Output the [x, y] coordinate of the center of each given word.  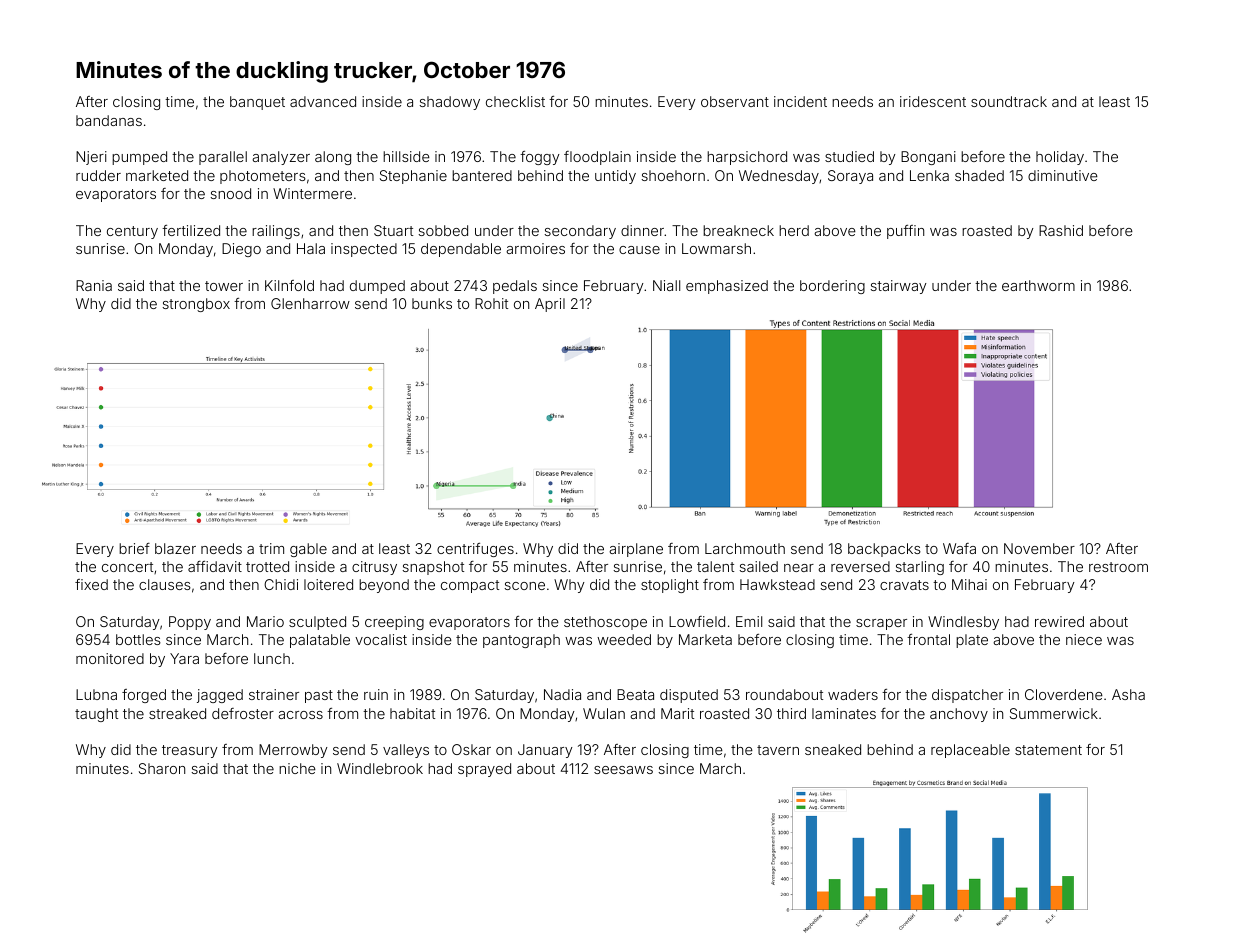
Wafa [959, 548]
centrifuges [475, 550]
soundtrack [1009, 101]
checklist [515, 101]
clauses [165, 584]
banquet [257, 103]
